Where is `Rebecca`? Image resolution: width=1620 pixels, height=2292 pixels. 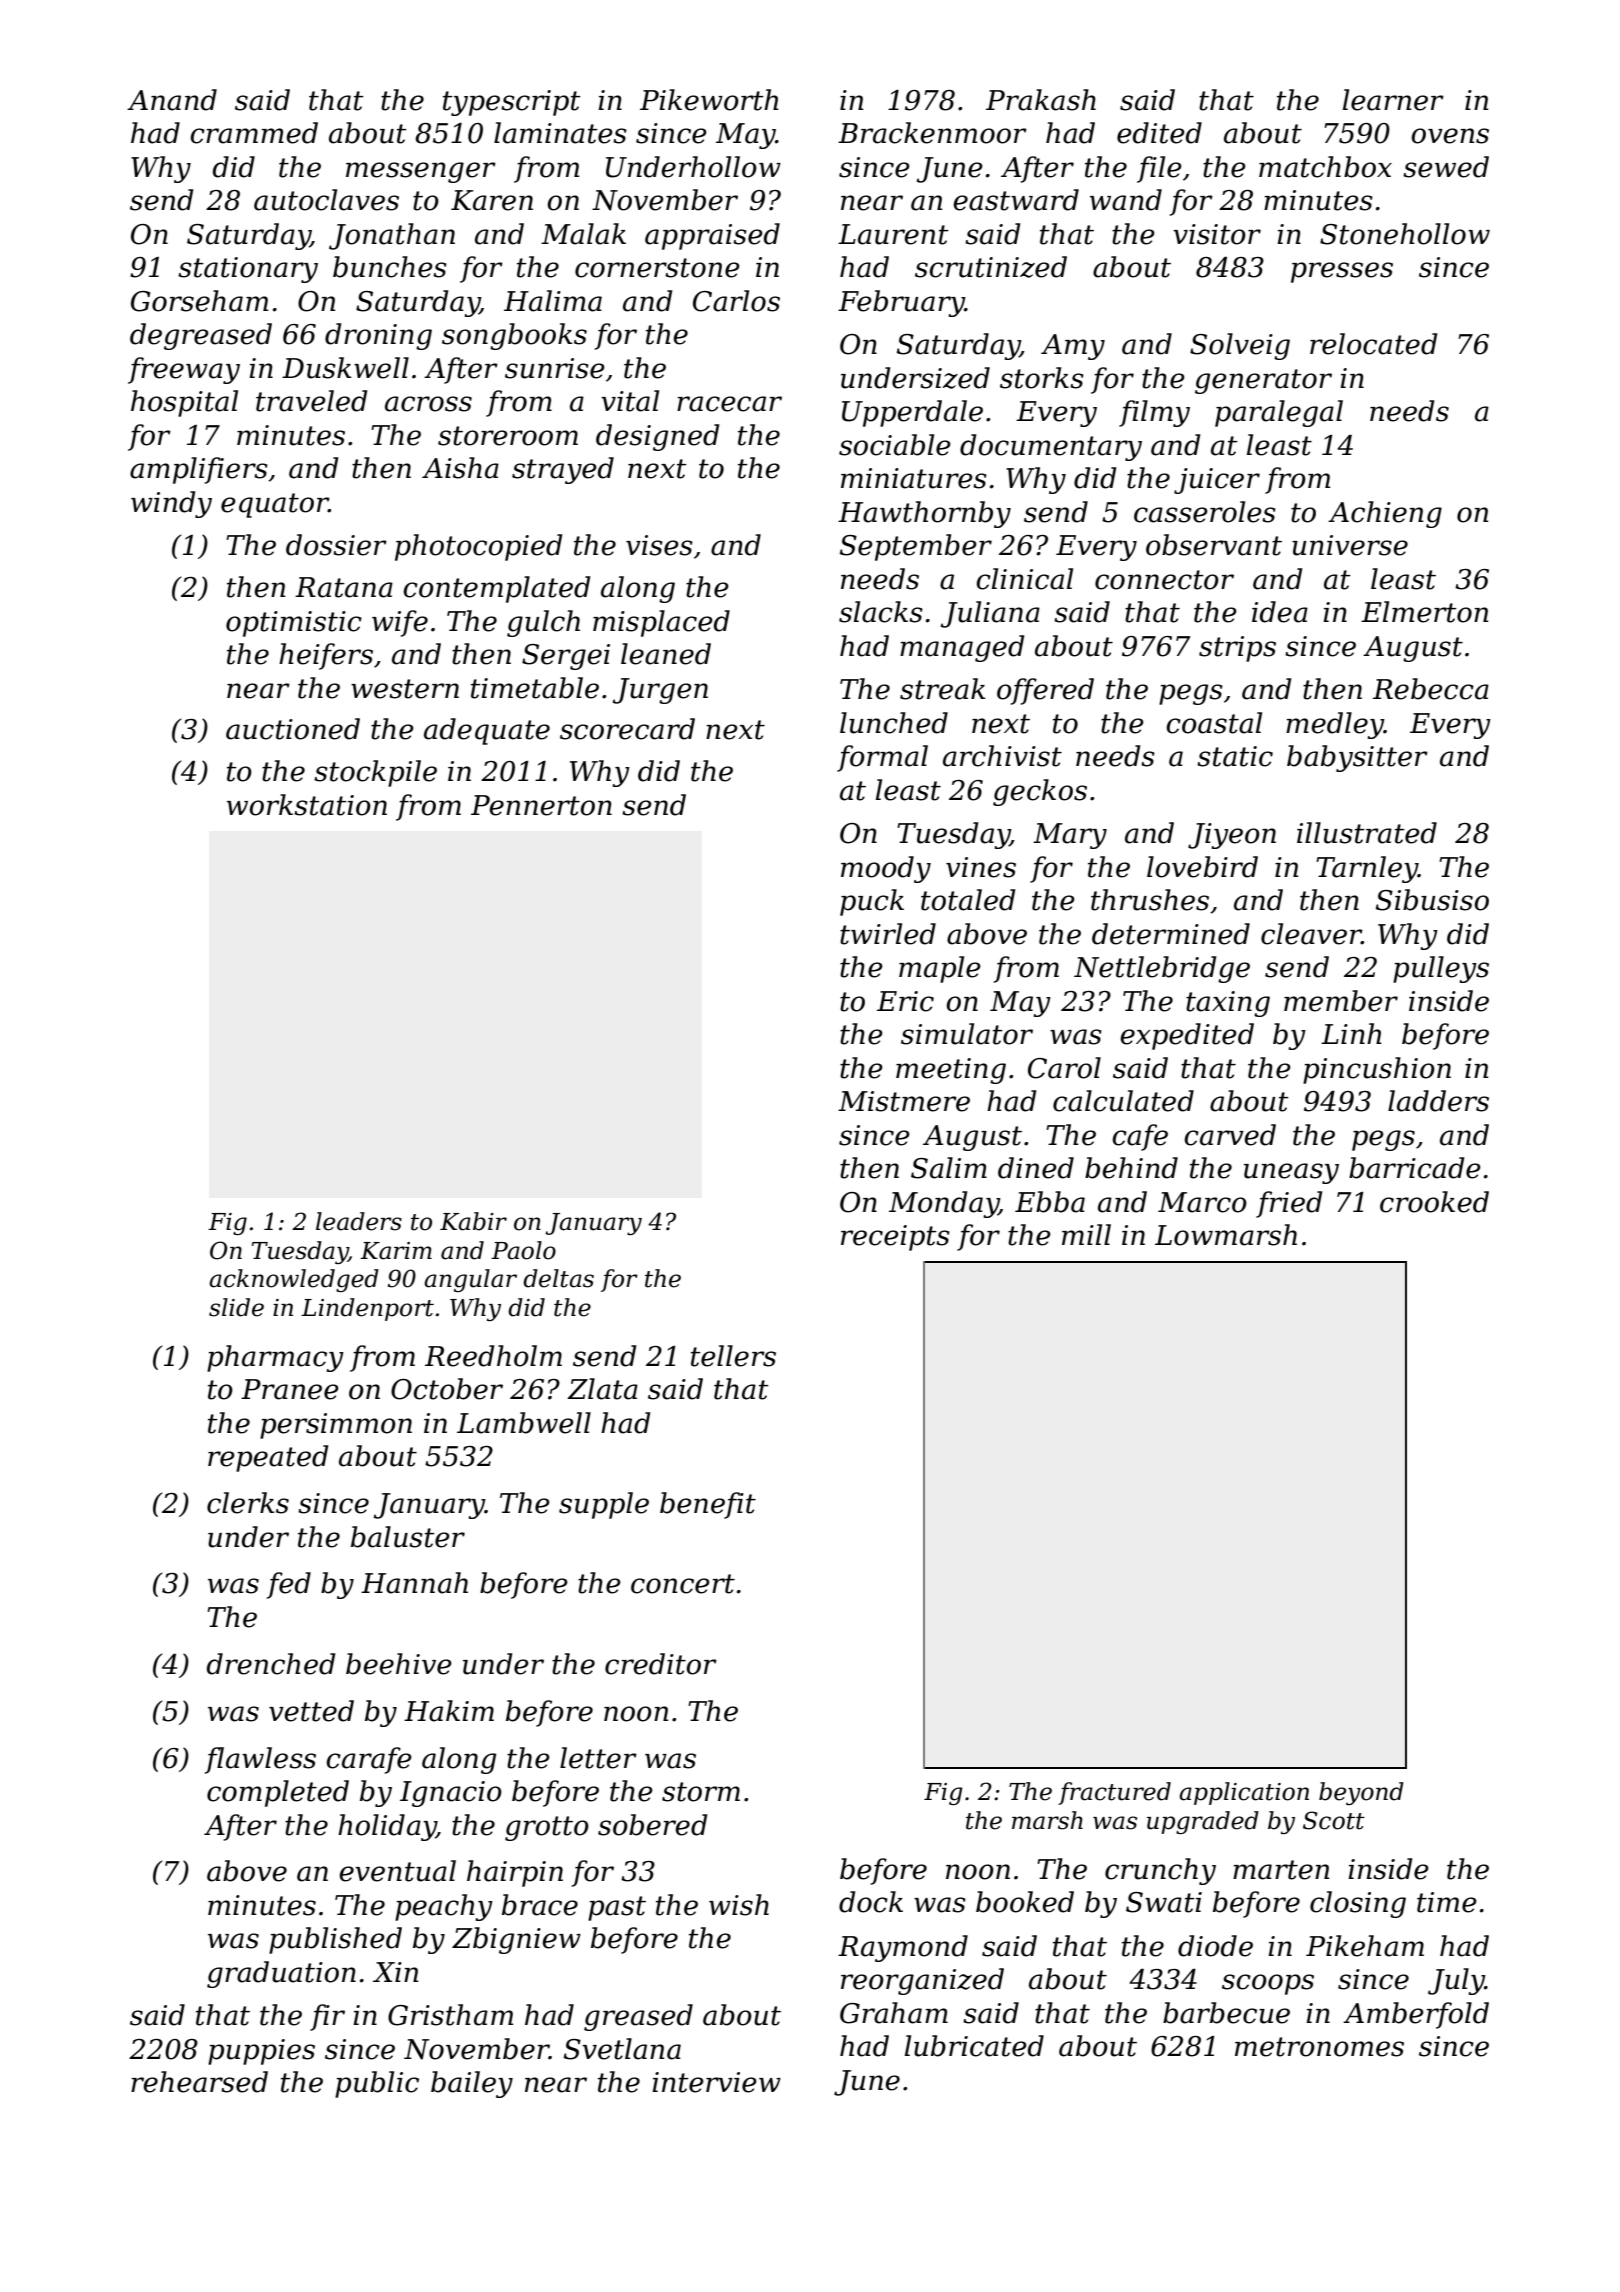 Rebecca is located at coordinates (1431, 689).
